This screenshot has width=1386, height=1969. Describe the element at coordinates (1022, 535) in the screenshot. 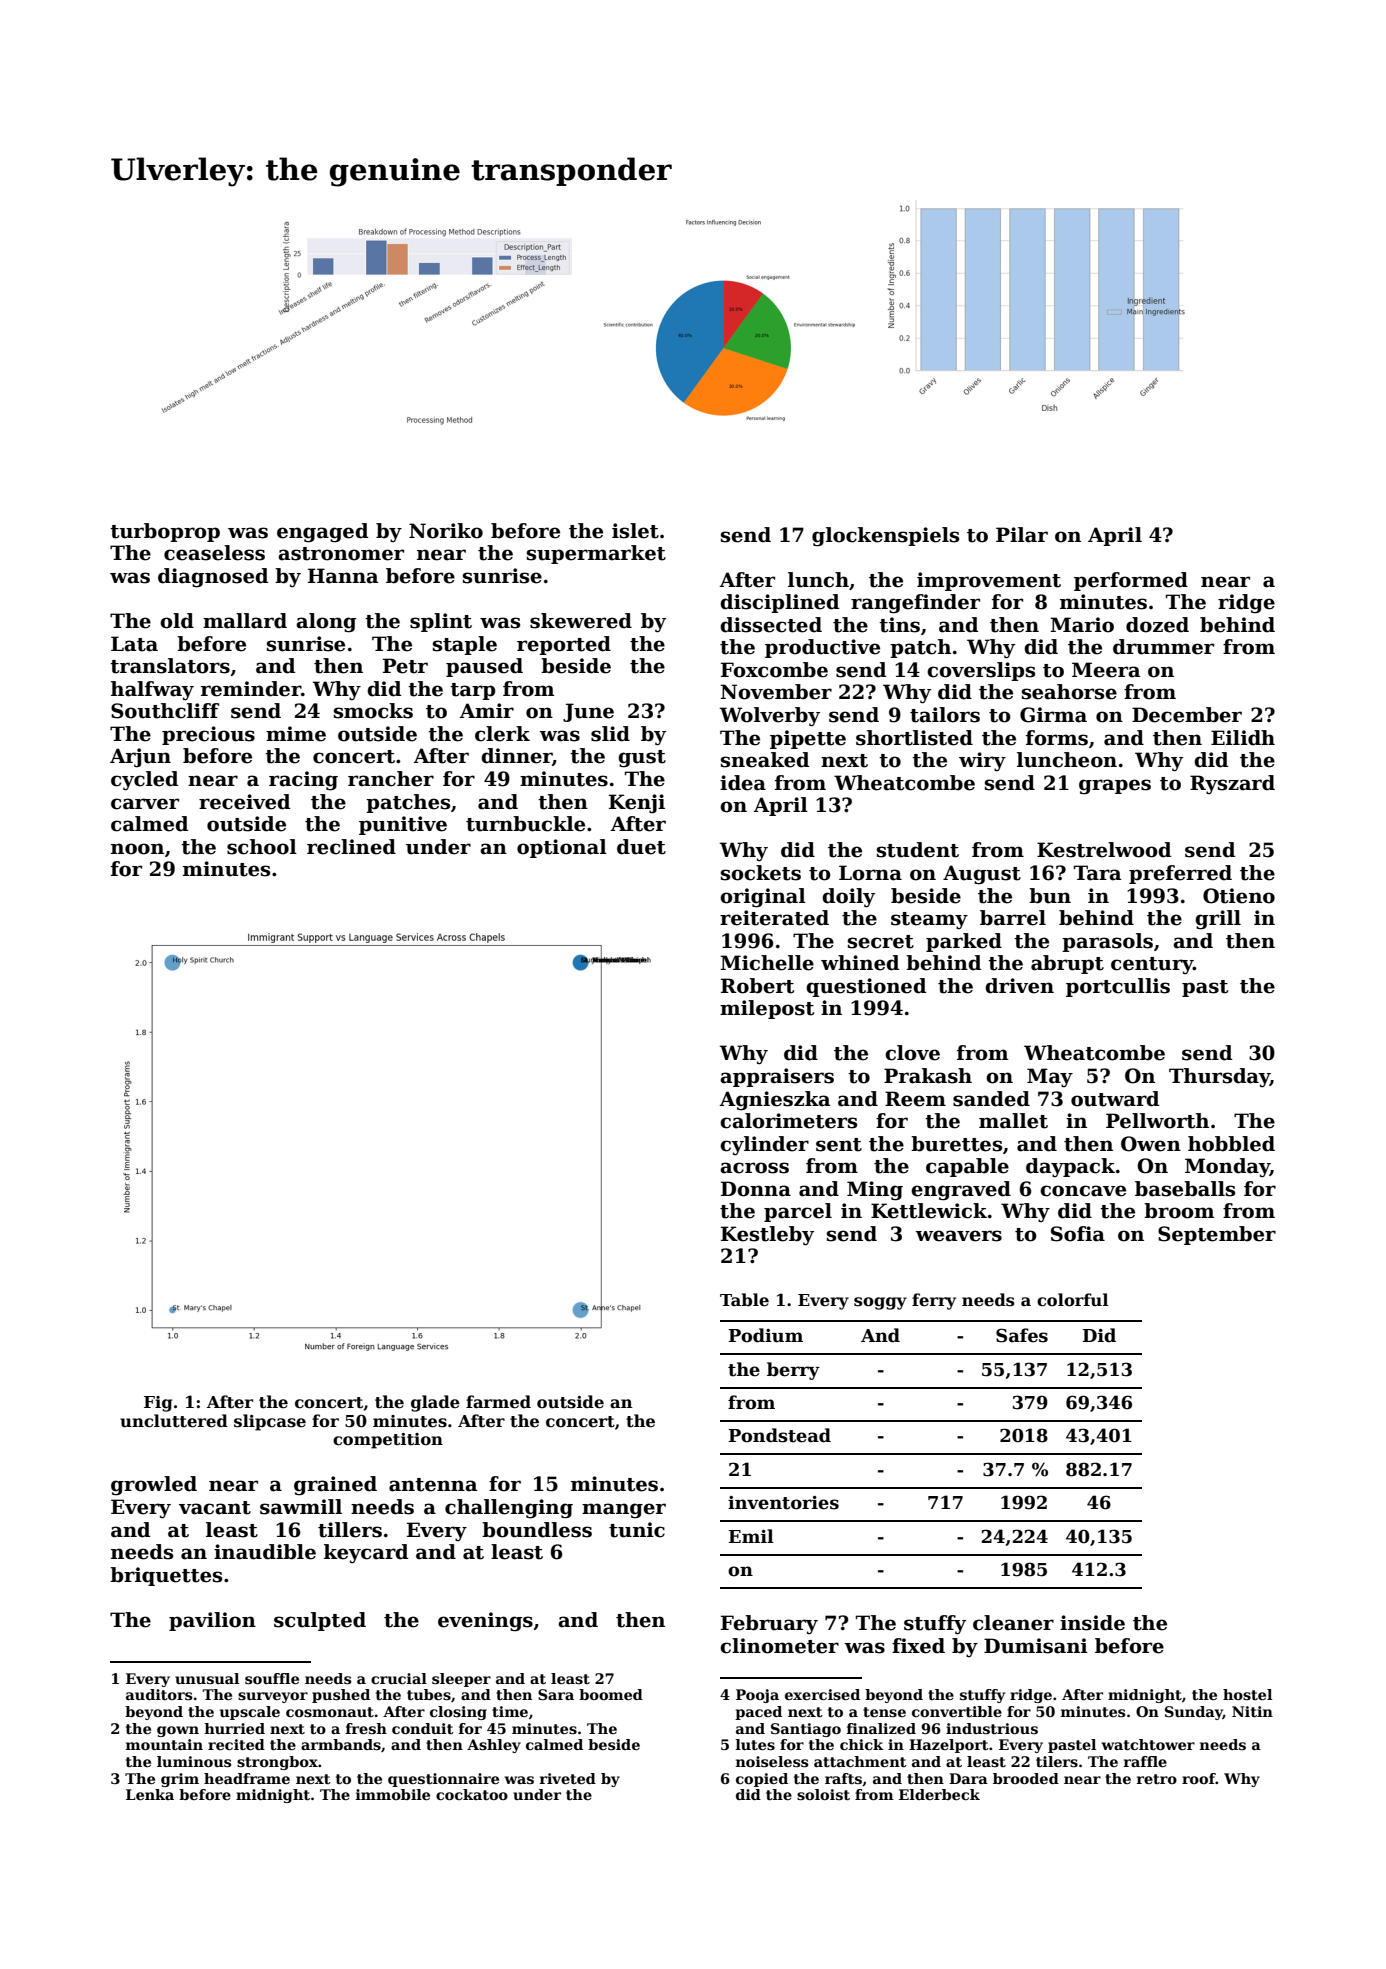

I see `Pilar` at that location.
